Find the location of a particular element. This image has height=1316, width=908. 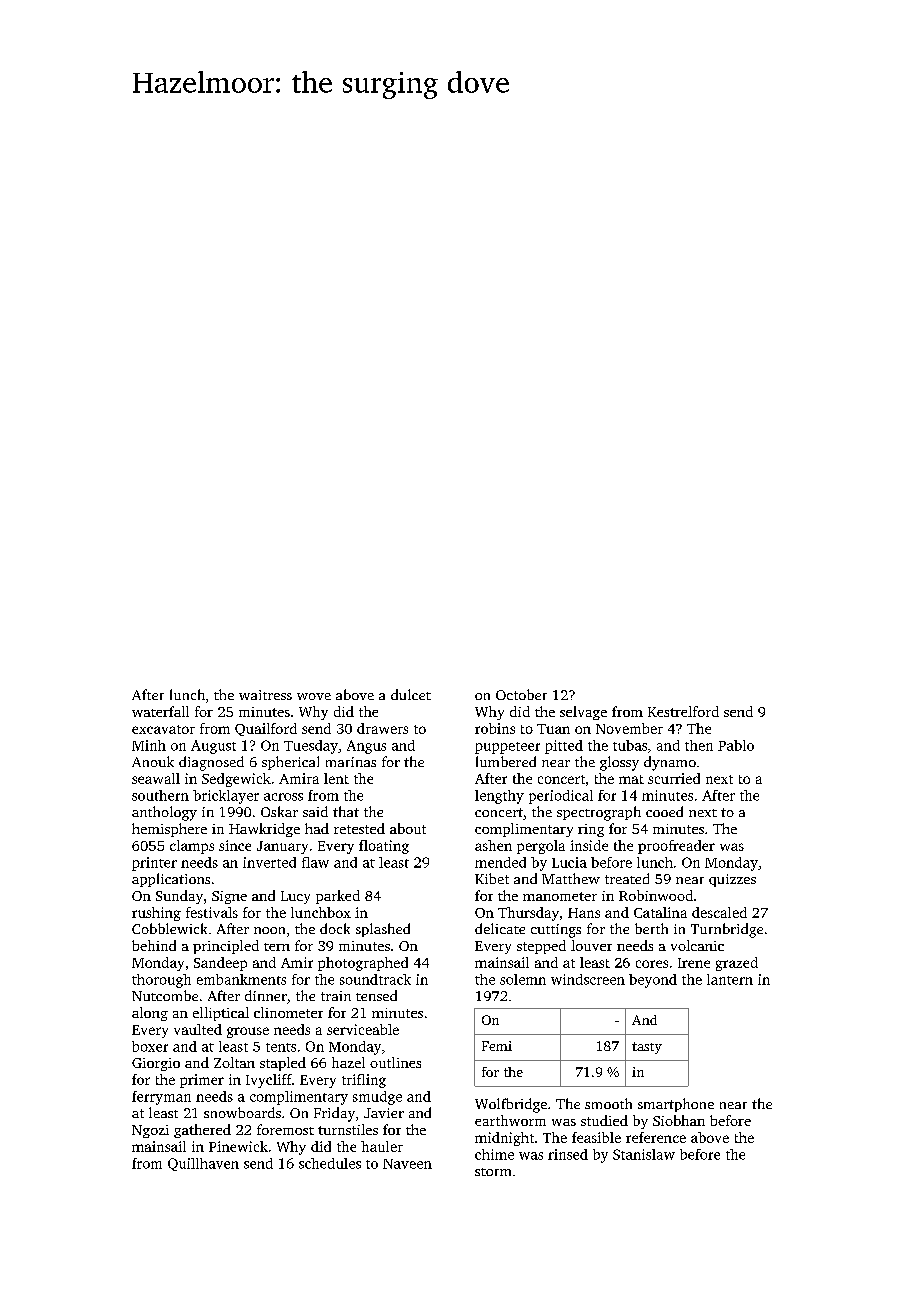

rinsed is located at coordinates (568, 1154).
